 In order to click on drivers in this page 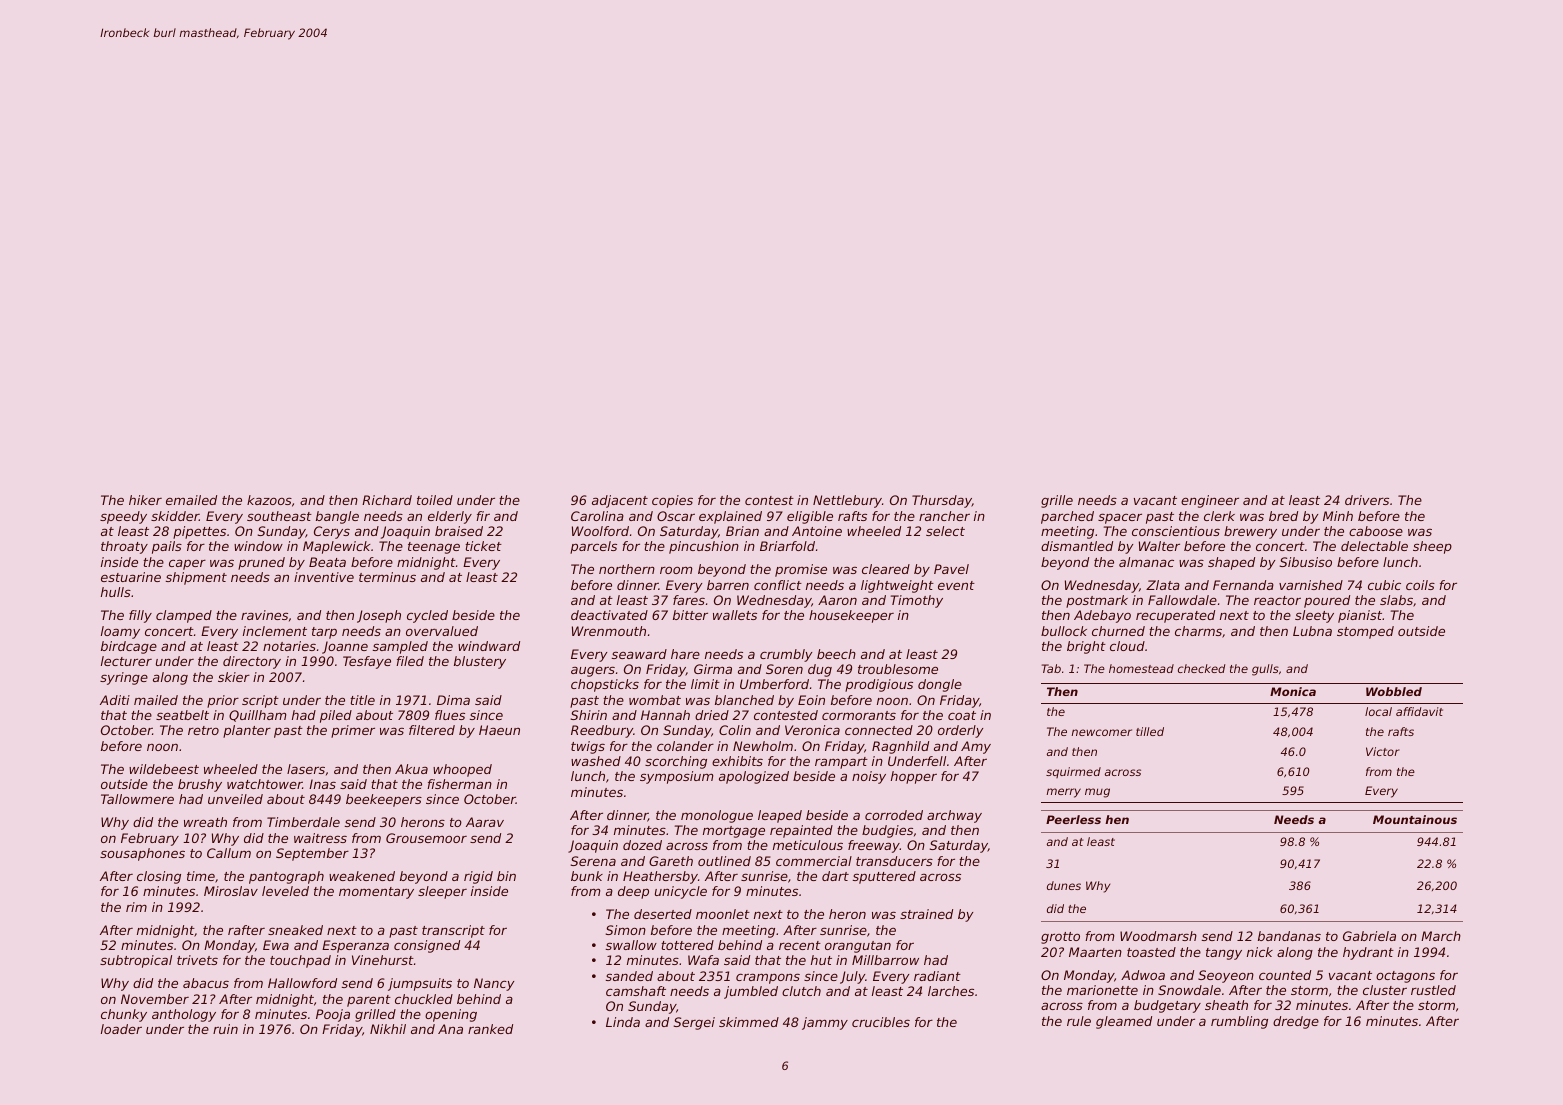, I will do `click(1367, 500)`.
